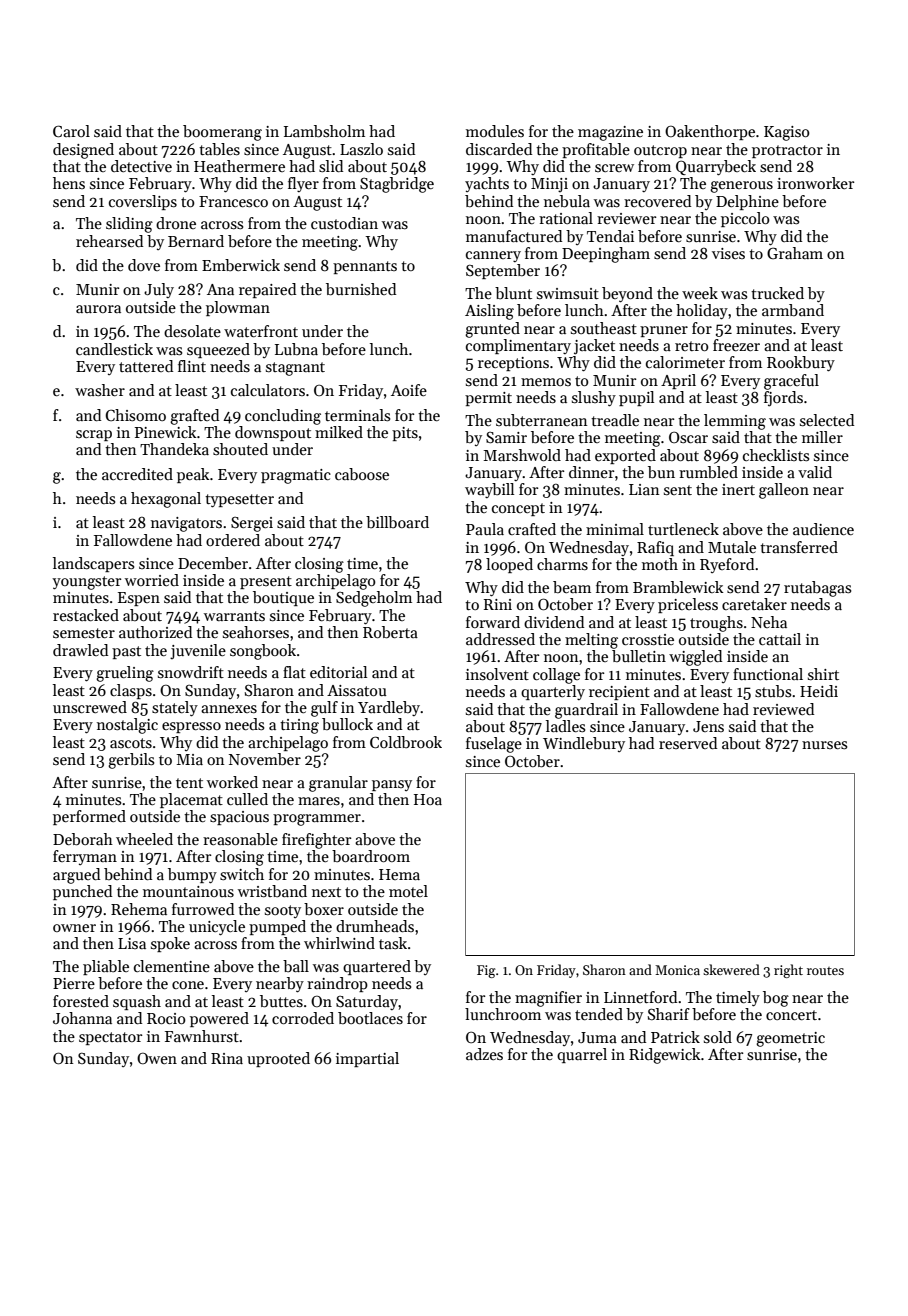 This document has height=1316, width=908. I want to click on hexagonal, so click(166, 500).
